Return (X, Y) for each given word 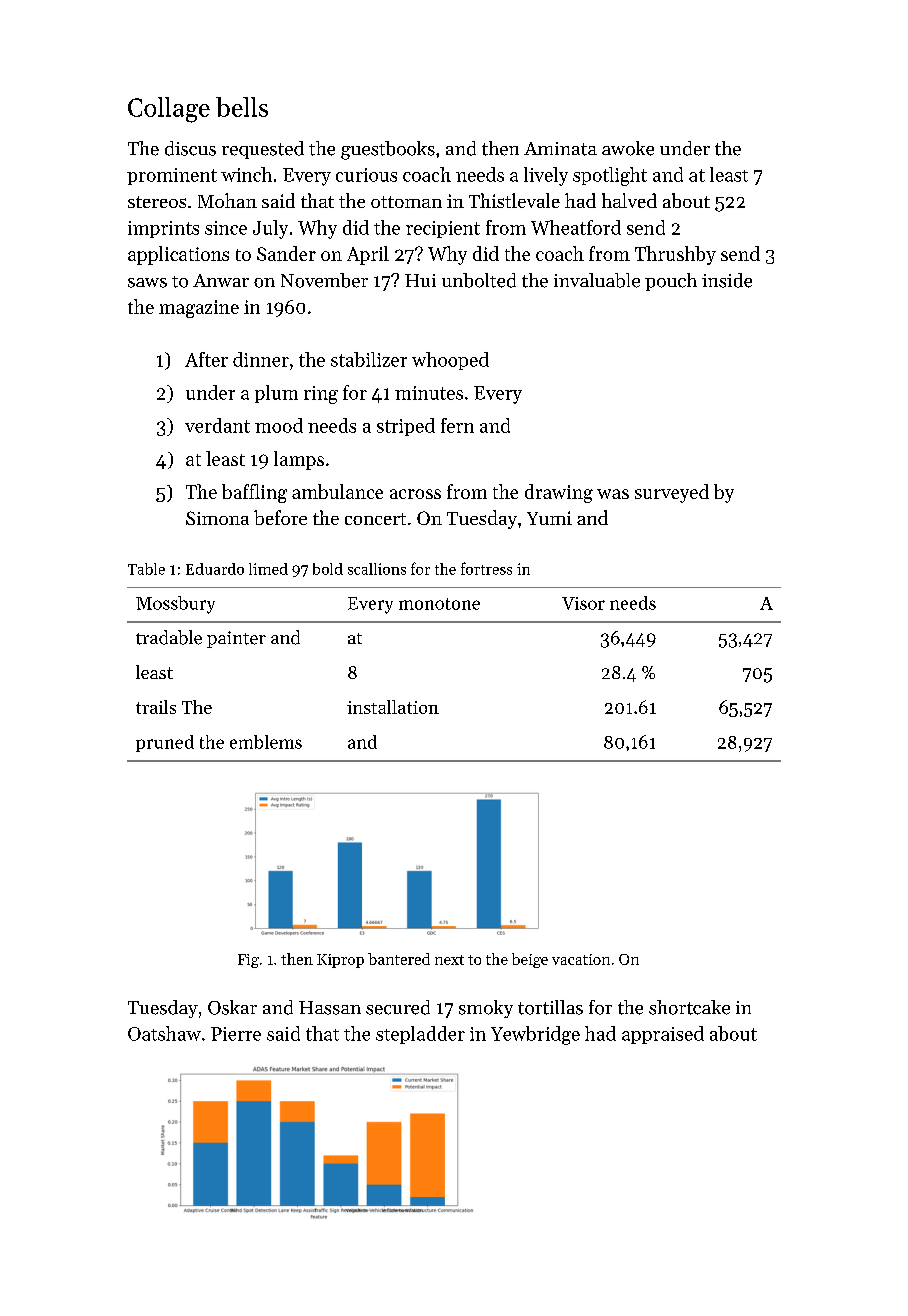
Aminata (560, 149)
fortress (486, 568)
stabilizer (369, 359)
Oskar (232, 1007)
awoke (628, 148)
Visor (583, 603)
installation (393, 707)
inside (727, 280)
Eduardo (215, 569)
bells (242, 107)
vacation (581, 959)
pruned (165, 743)
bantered (399, 959)
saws (147, 283)
